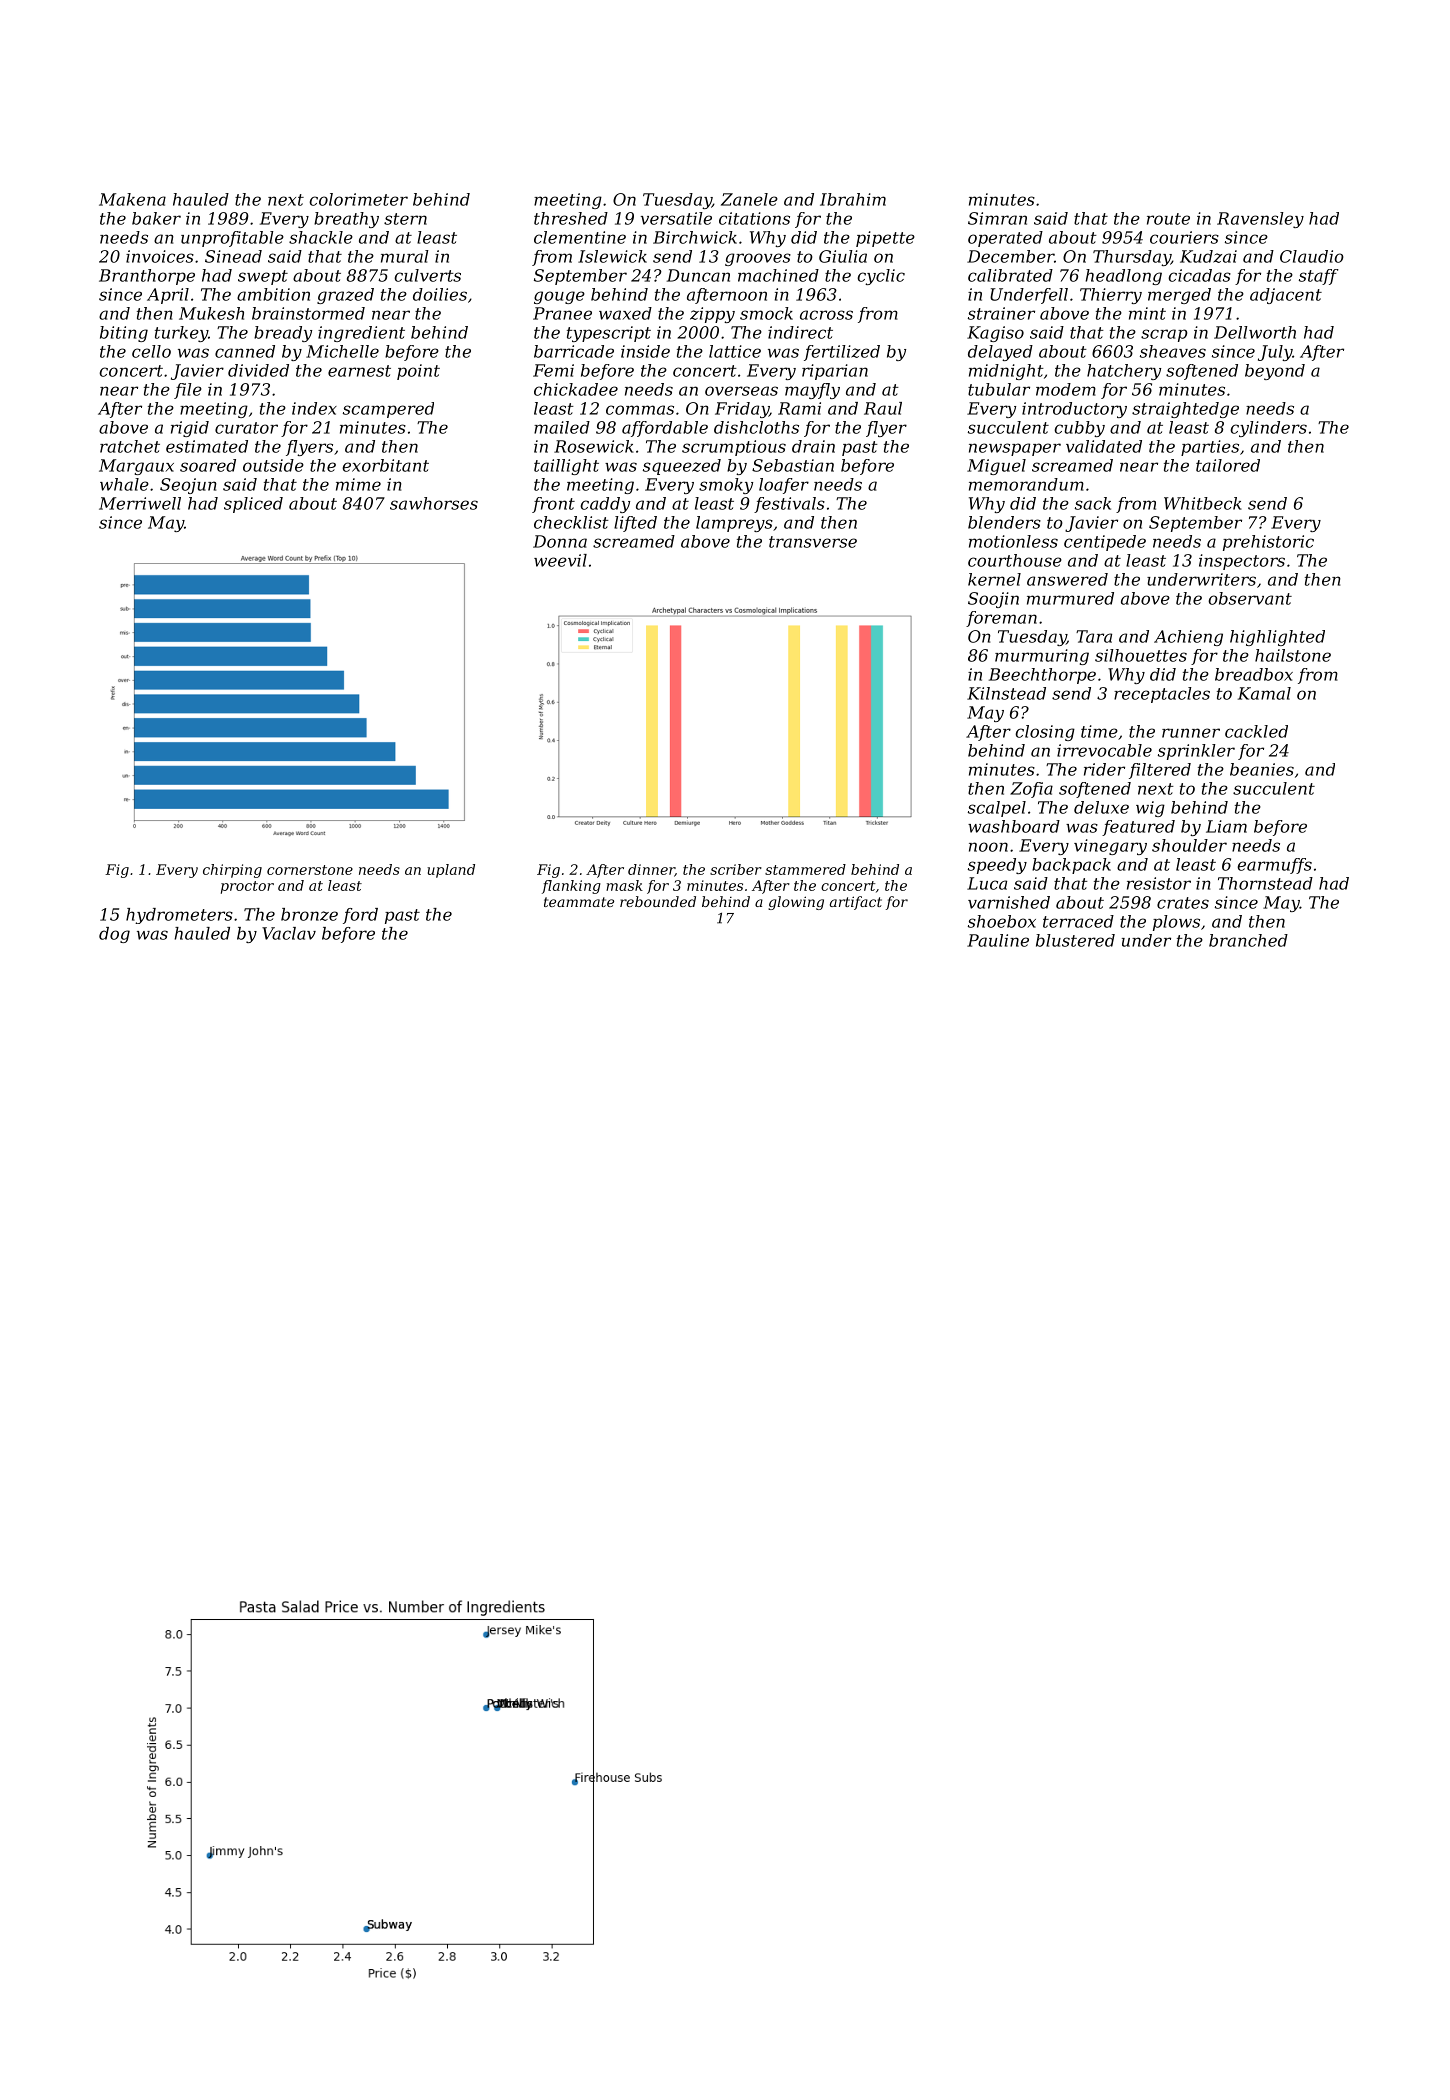 The width and height of the page is (1450, 2100). Describe the element at coordinates (1250, 598) in the page. I see `observant` at that location.
